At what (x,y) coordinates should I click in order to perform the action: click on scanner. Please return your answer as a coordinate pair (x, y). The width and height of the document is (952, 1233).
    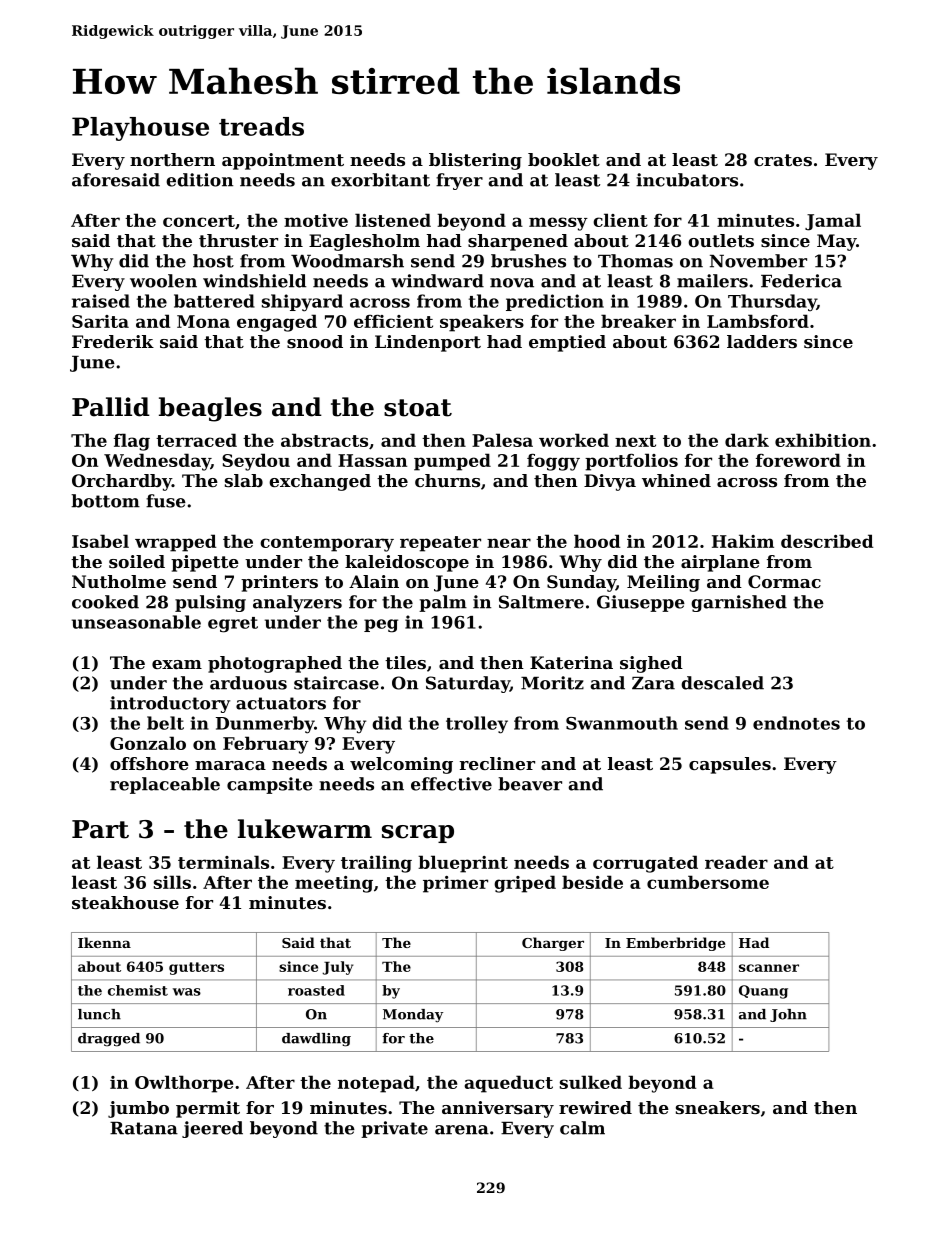
    Looking at the image, I should click on (769, 968).
